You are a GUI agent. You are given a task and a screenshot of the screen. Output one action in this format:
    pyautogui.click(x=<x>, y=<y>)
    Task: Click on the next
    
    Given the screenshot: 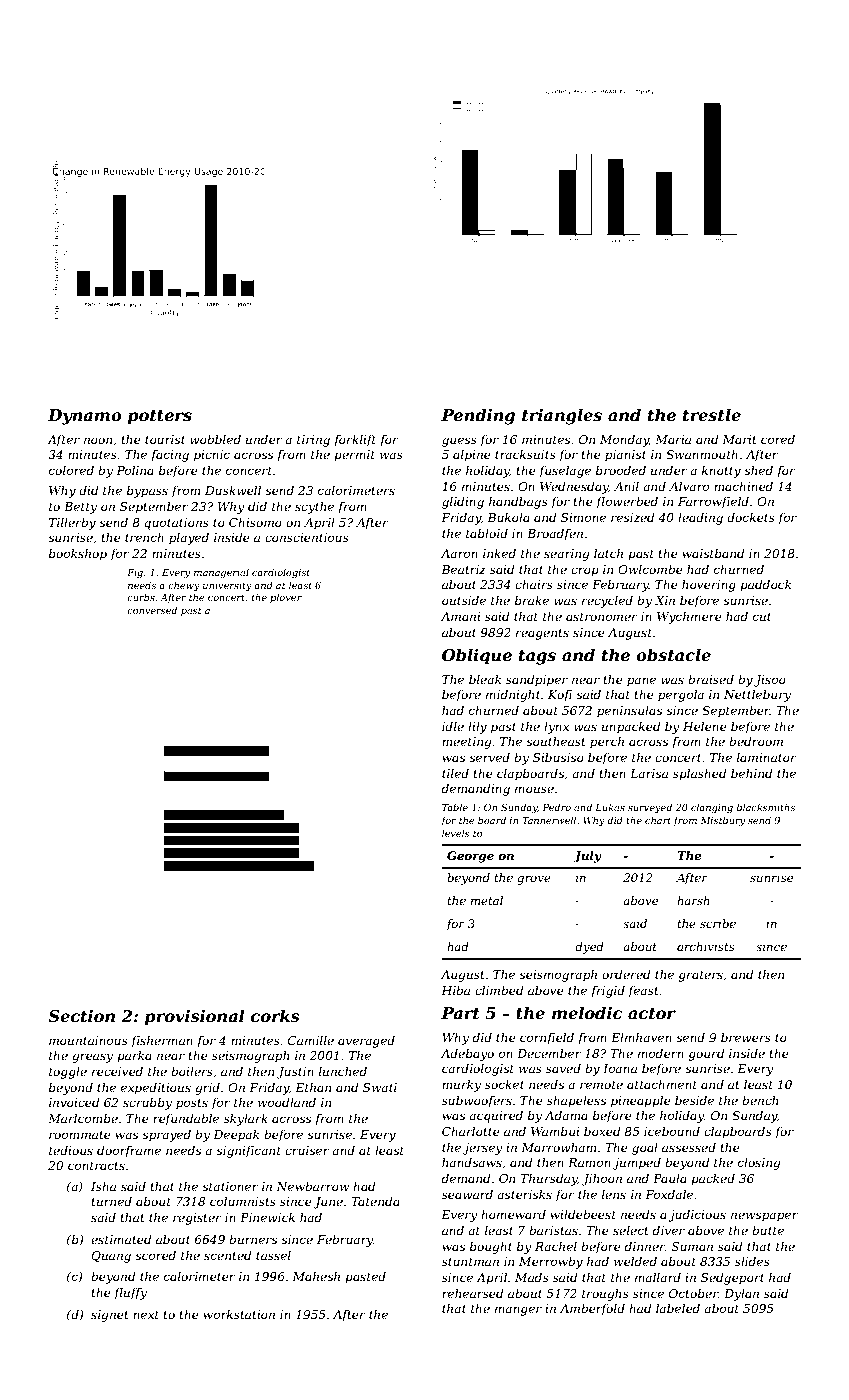 What is the action you would take?
    pyautogui.click(x=146, y=1315)
